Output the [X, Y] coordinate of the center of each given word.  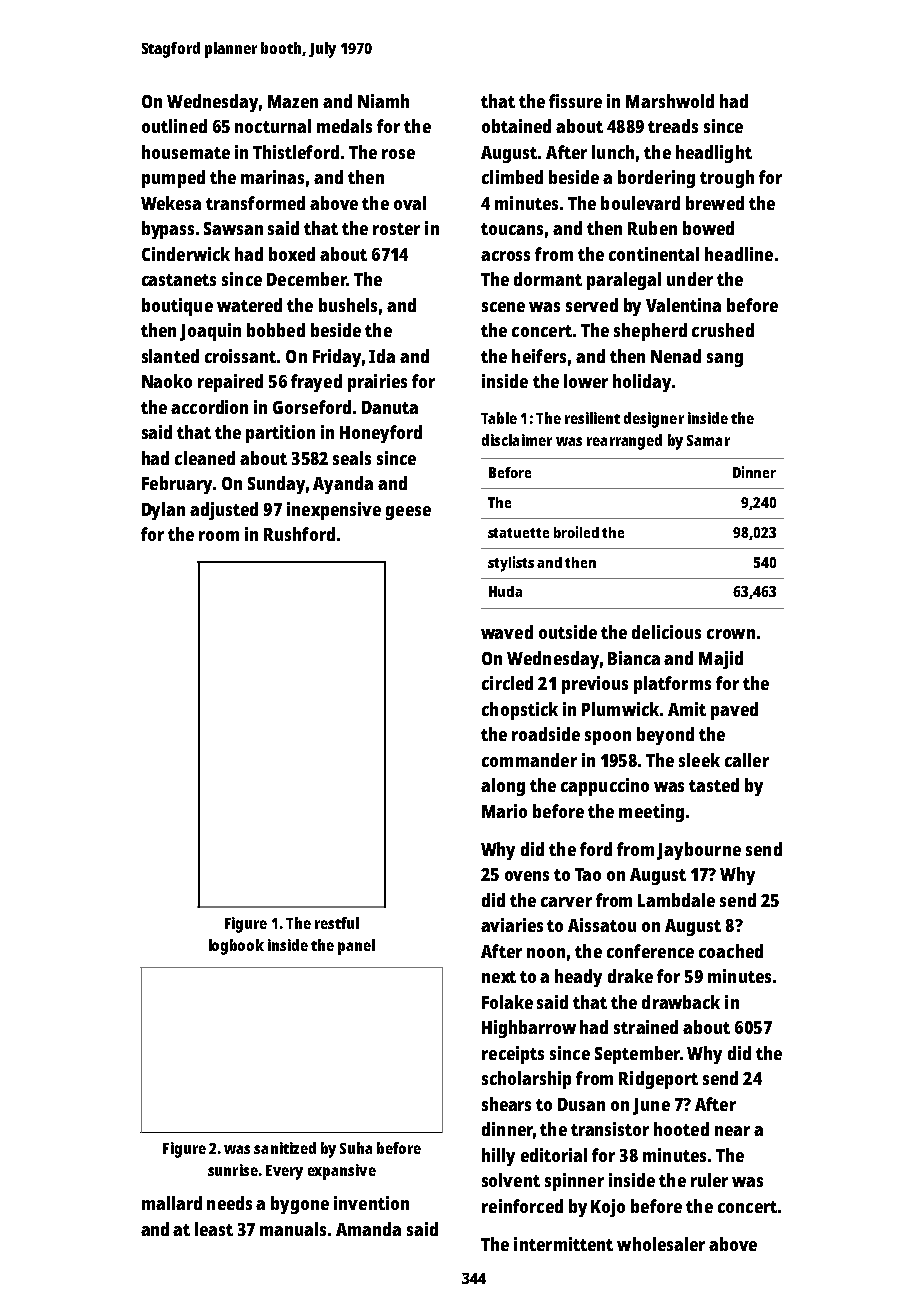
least [214, 1229]
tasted [714, 785]
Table [499, 418]
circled [507, 683]
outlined [174, 126]
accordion [209, 407]
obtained [516, 126]
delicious [666, 632]
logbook [236, 947]
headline [739, 254]
